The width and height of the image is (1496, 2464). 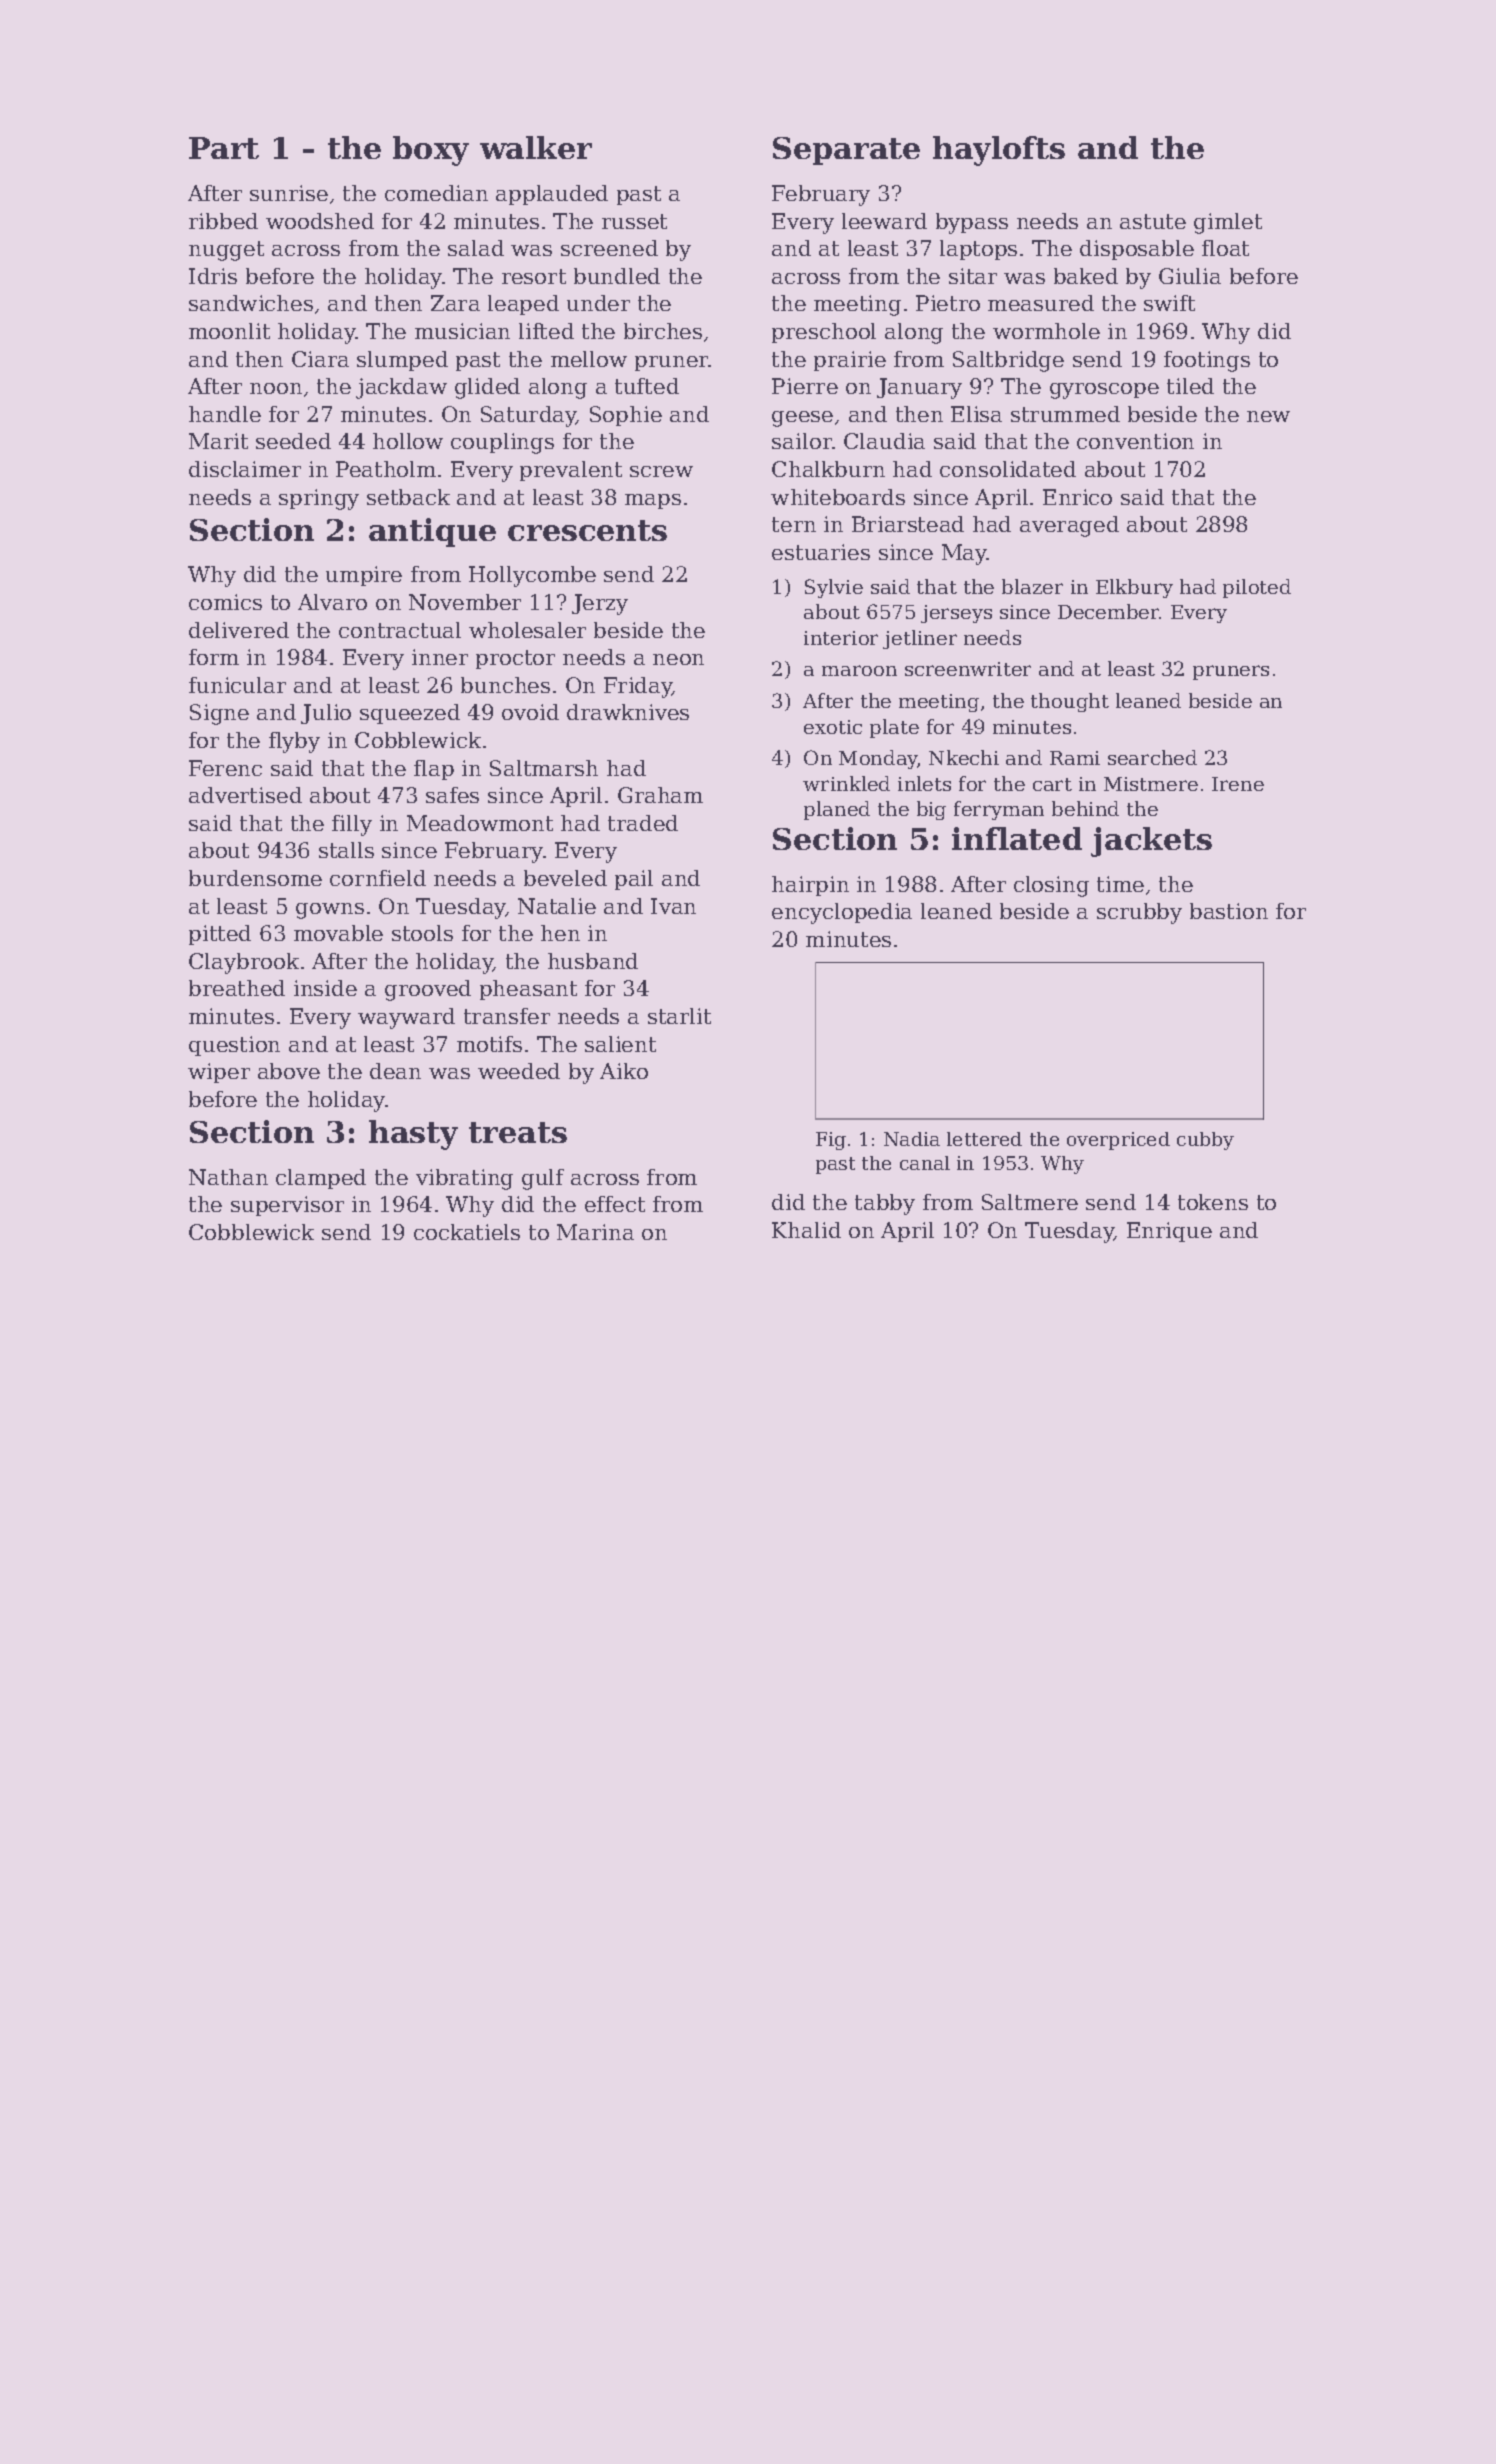 I want to click on boxy, so click(x=431, y=151).
